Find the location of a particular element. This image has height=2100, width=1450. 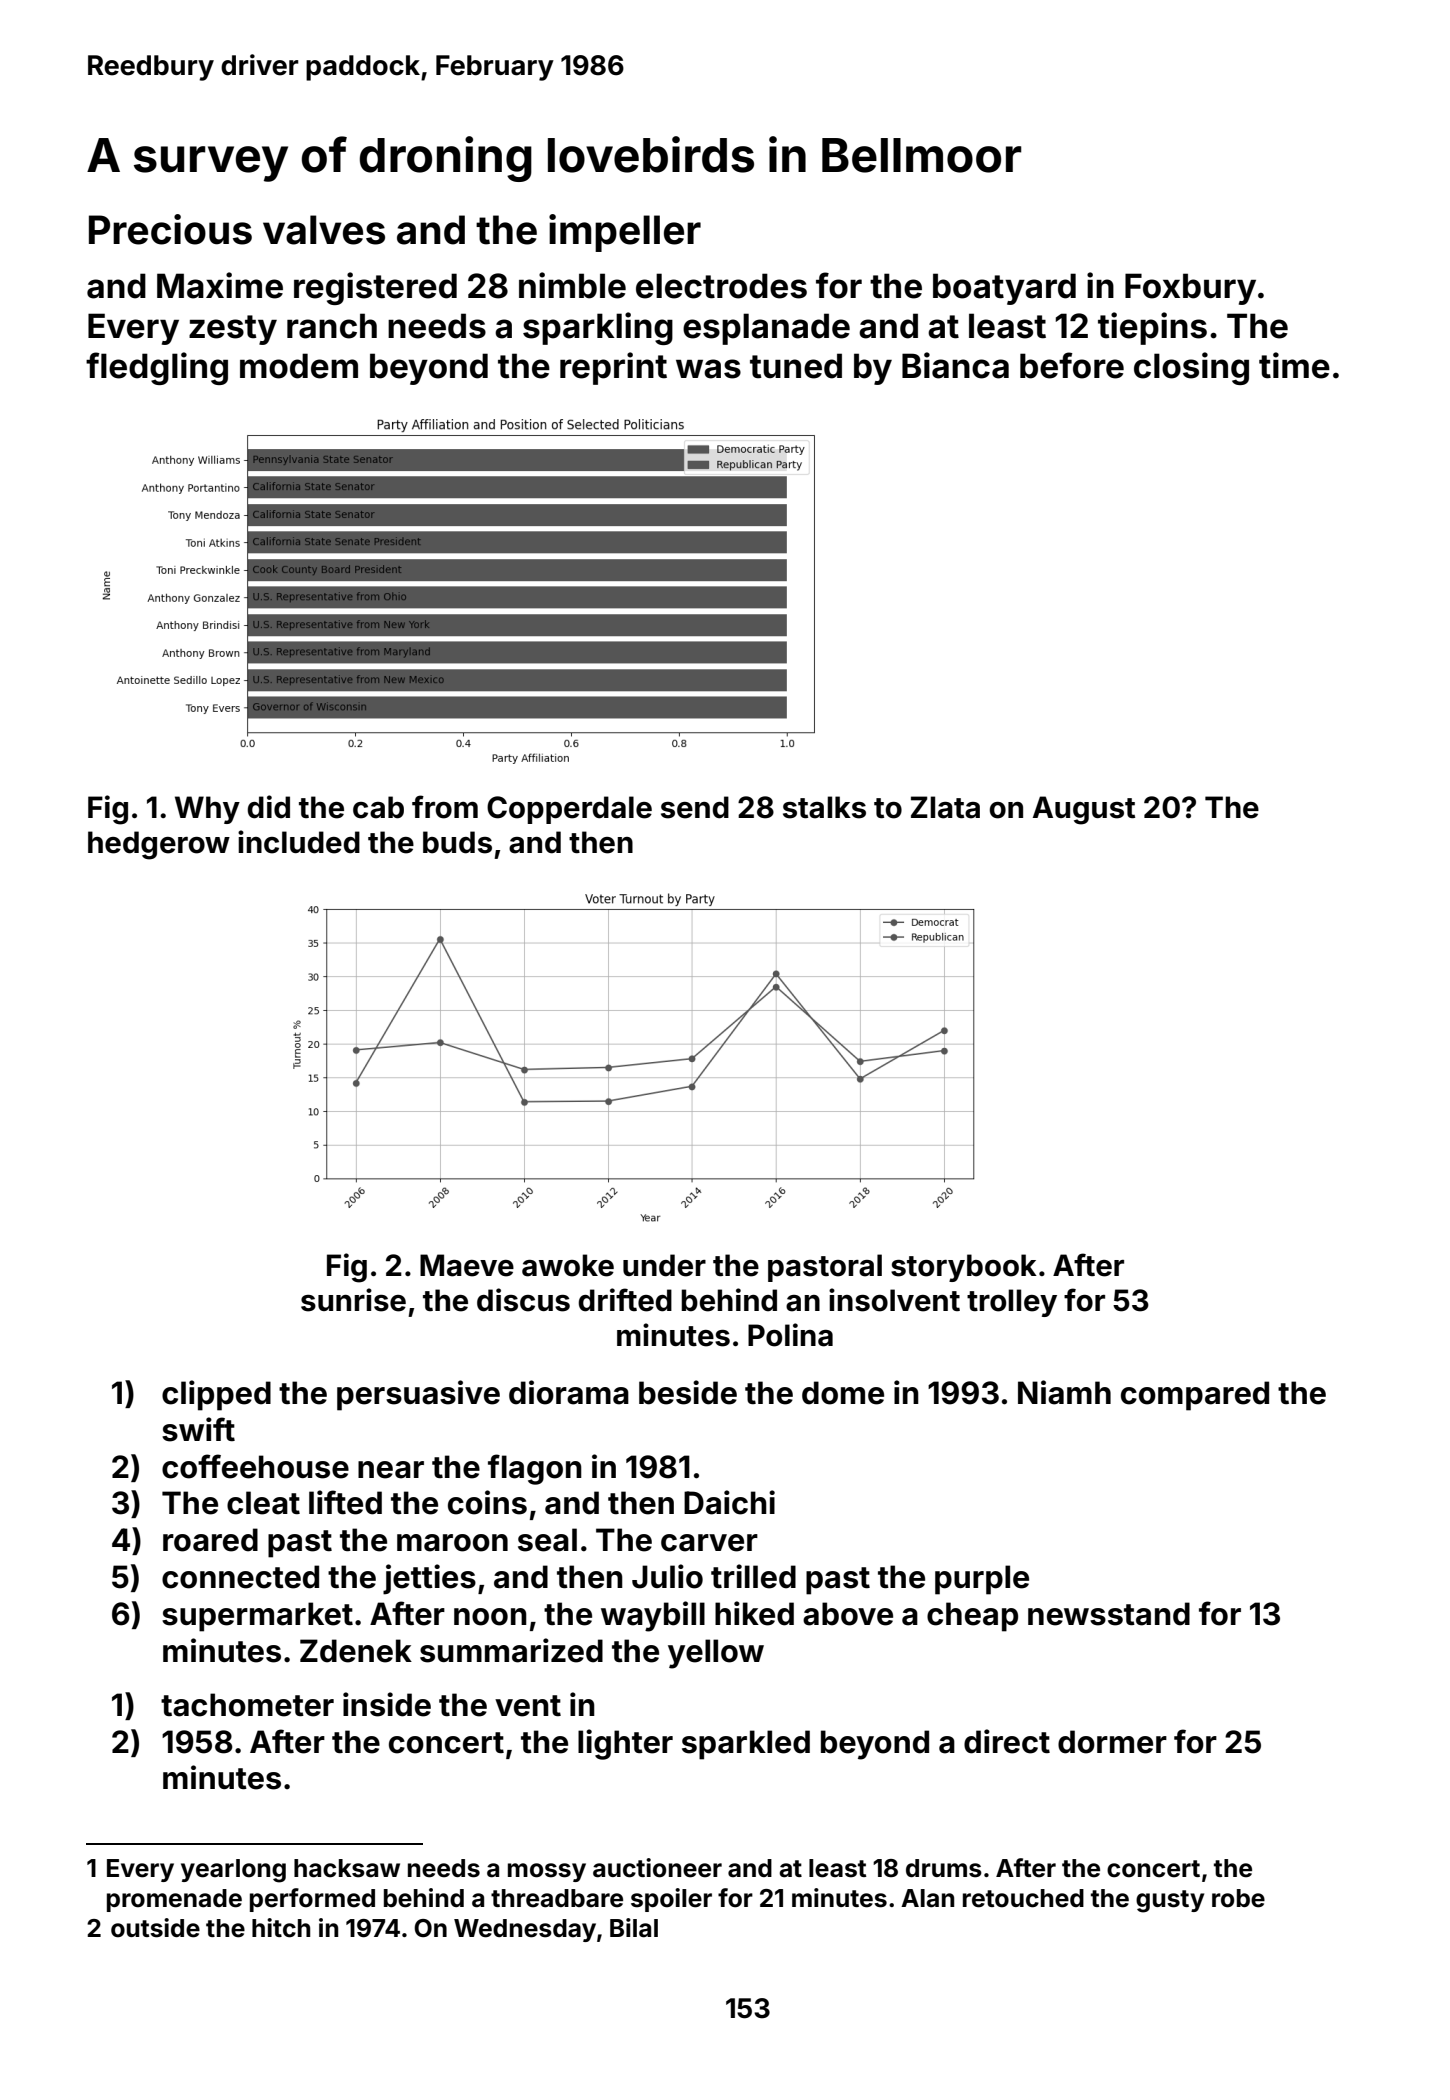

retouched is located at coordinates (1023, 1898).
